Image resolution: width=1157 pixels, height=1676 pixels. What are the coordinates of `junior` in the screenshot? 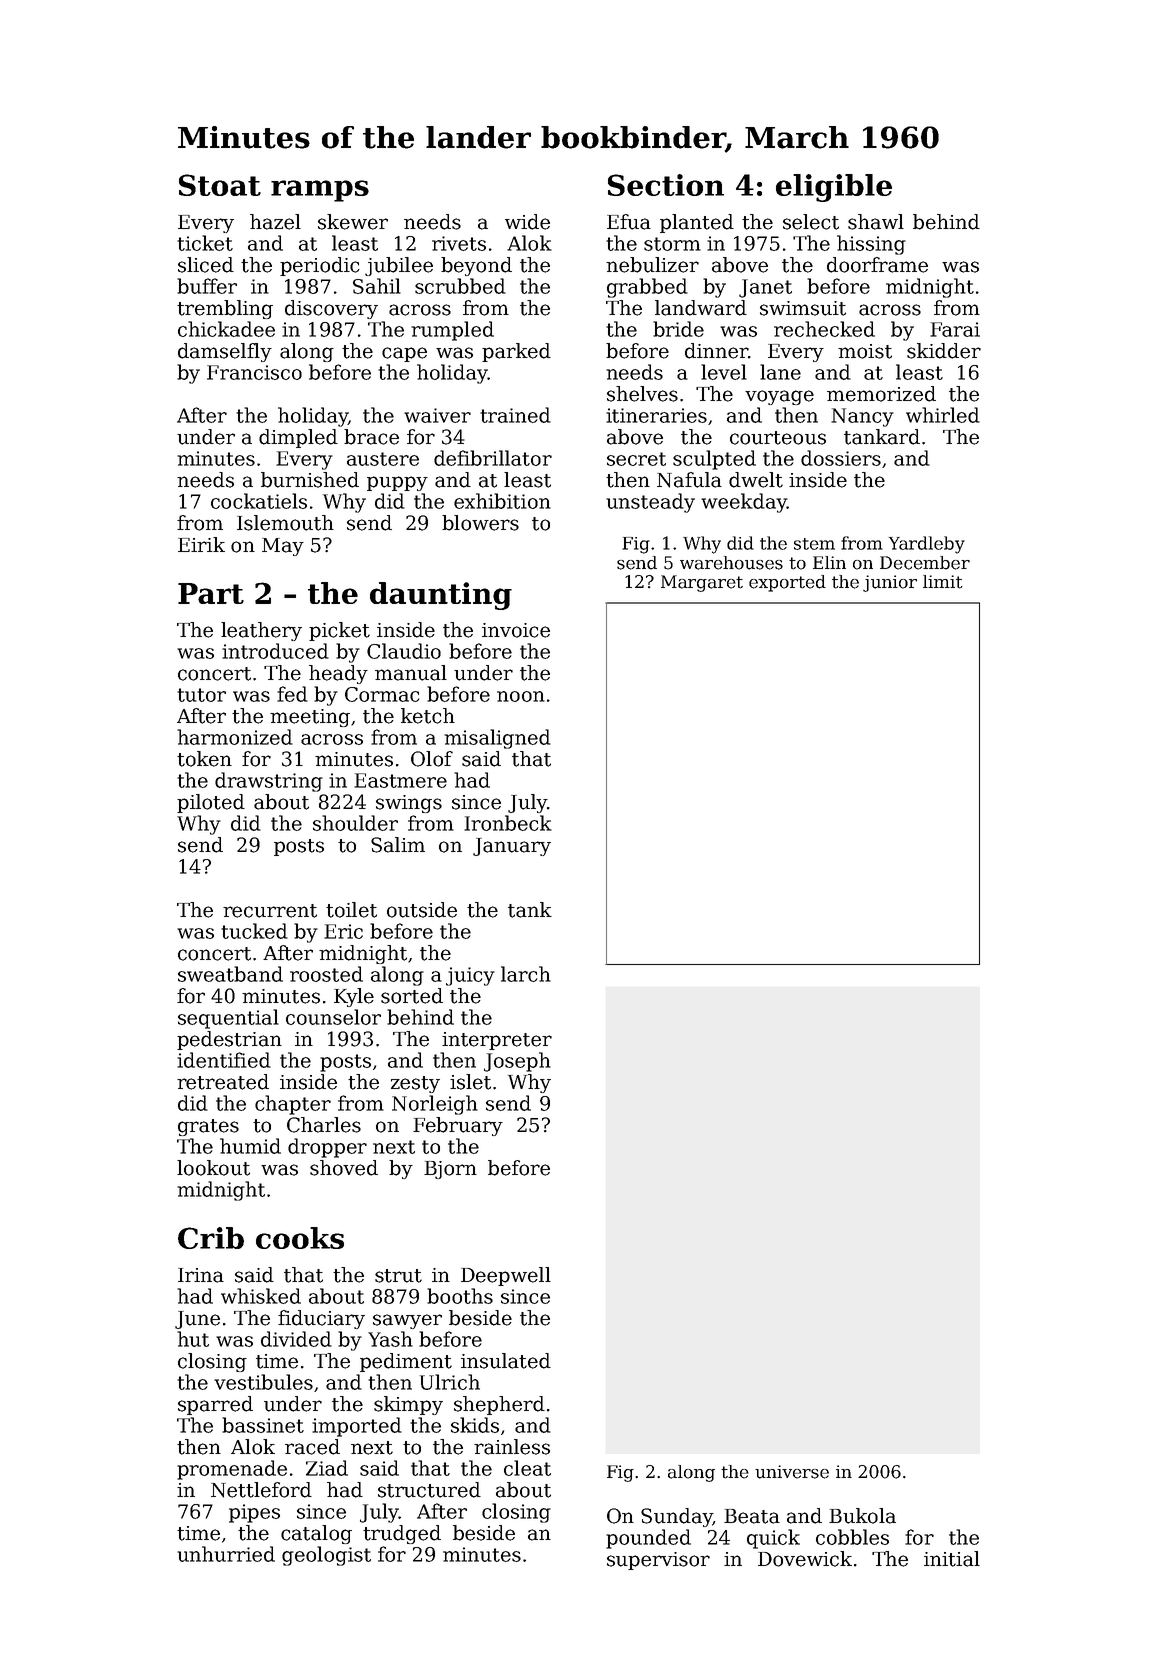 It's located at (890, 583).
